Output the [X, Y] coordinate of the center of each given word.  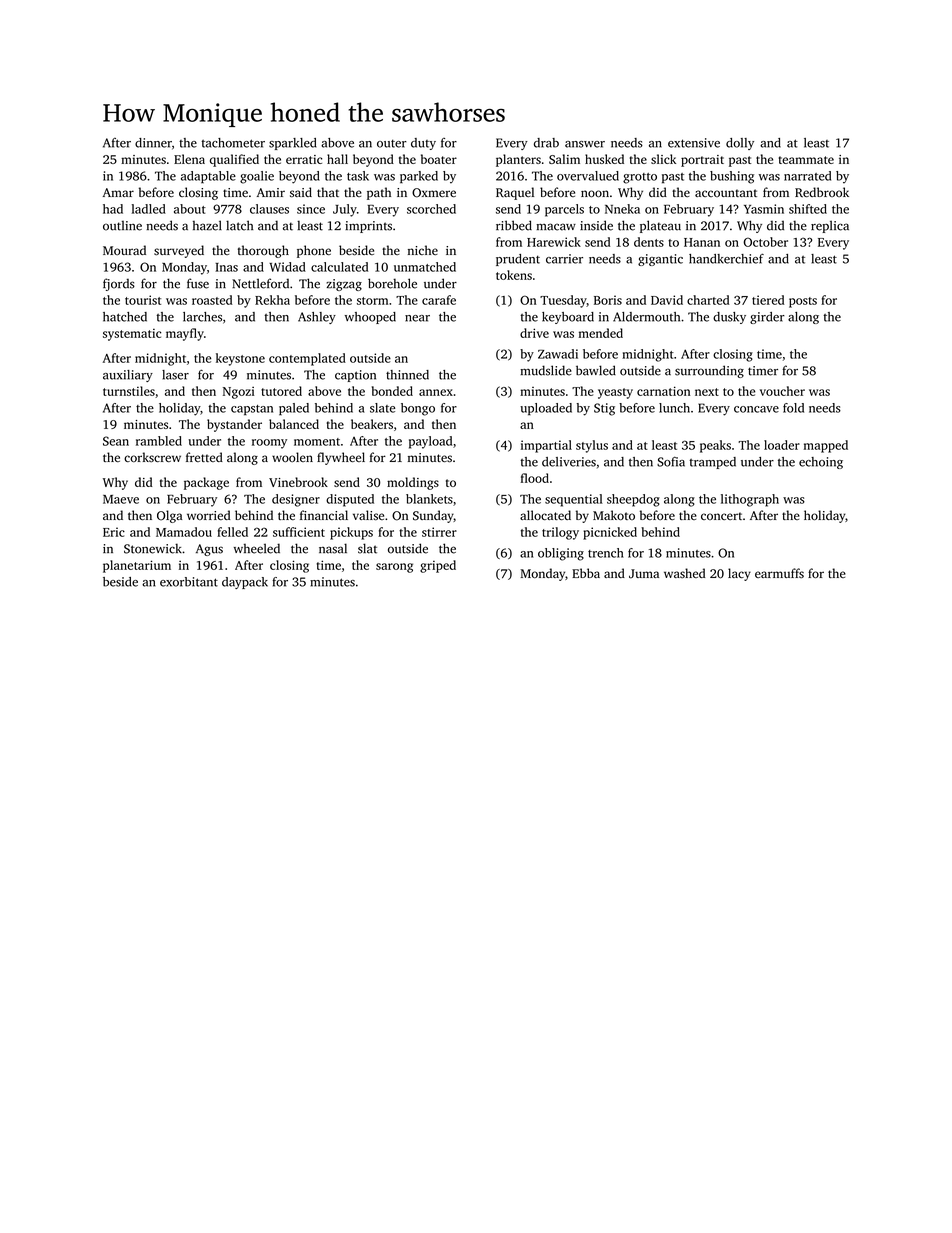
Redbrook [822, 192]
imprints [368, 227]
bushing [732, 177]
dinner [153, 143]
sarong [394, 568]
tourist [143, 300]
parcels [564, 210]
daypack [245, 583]
